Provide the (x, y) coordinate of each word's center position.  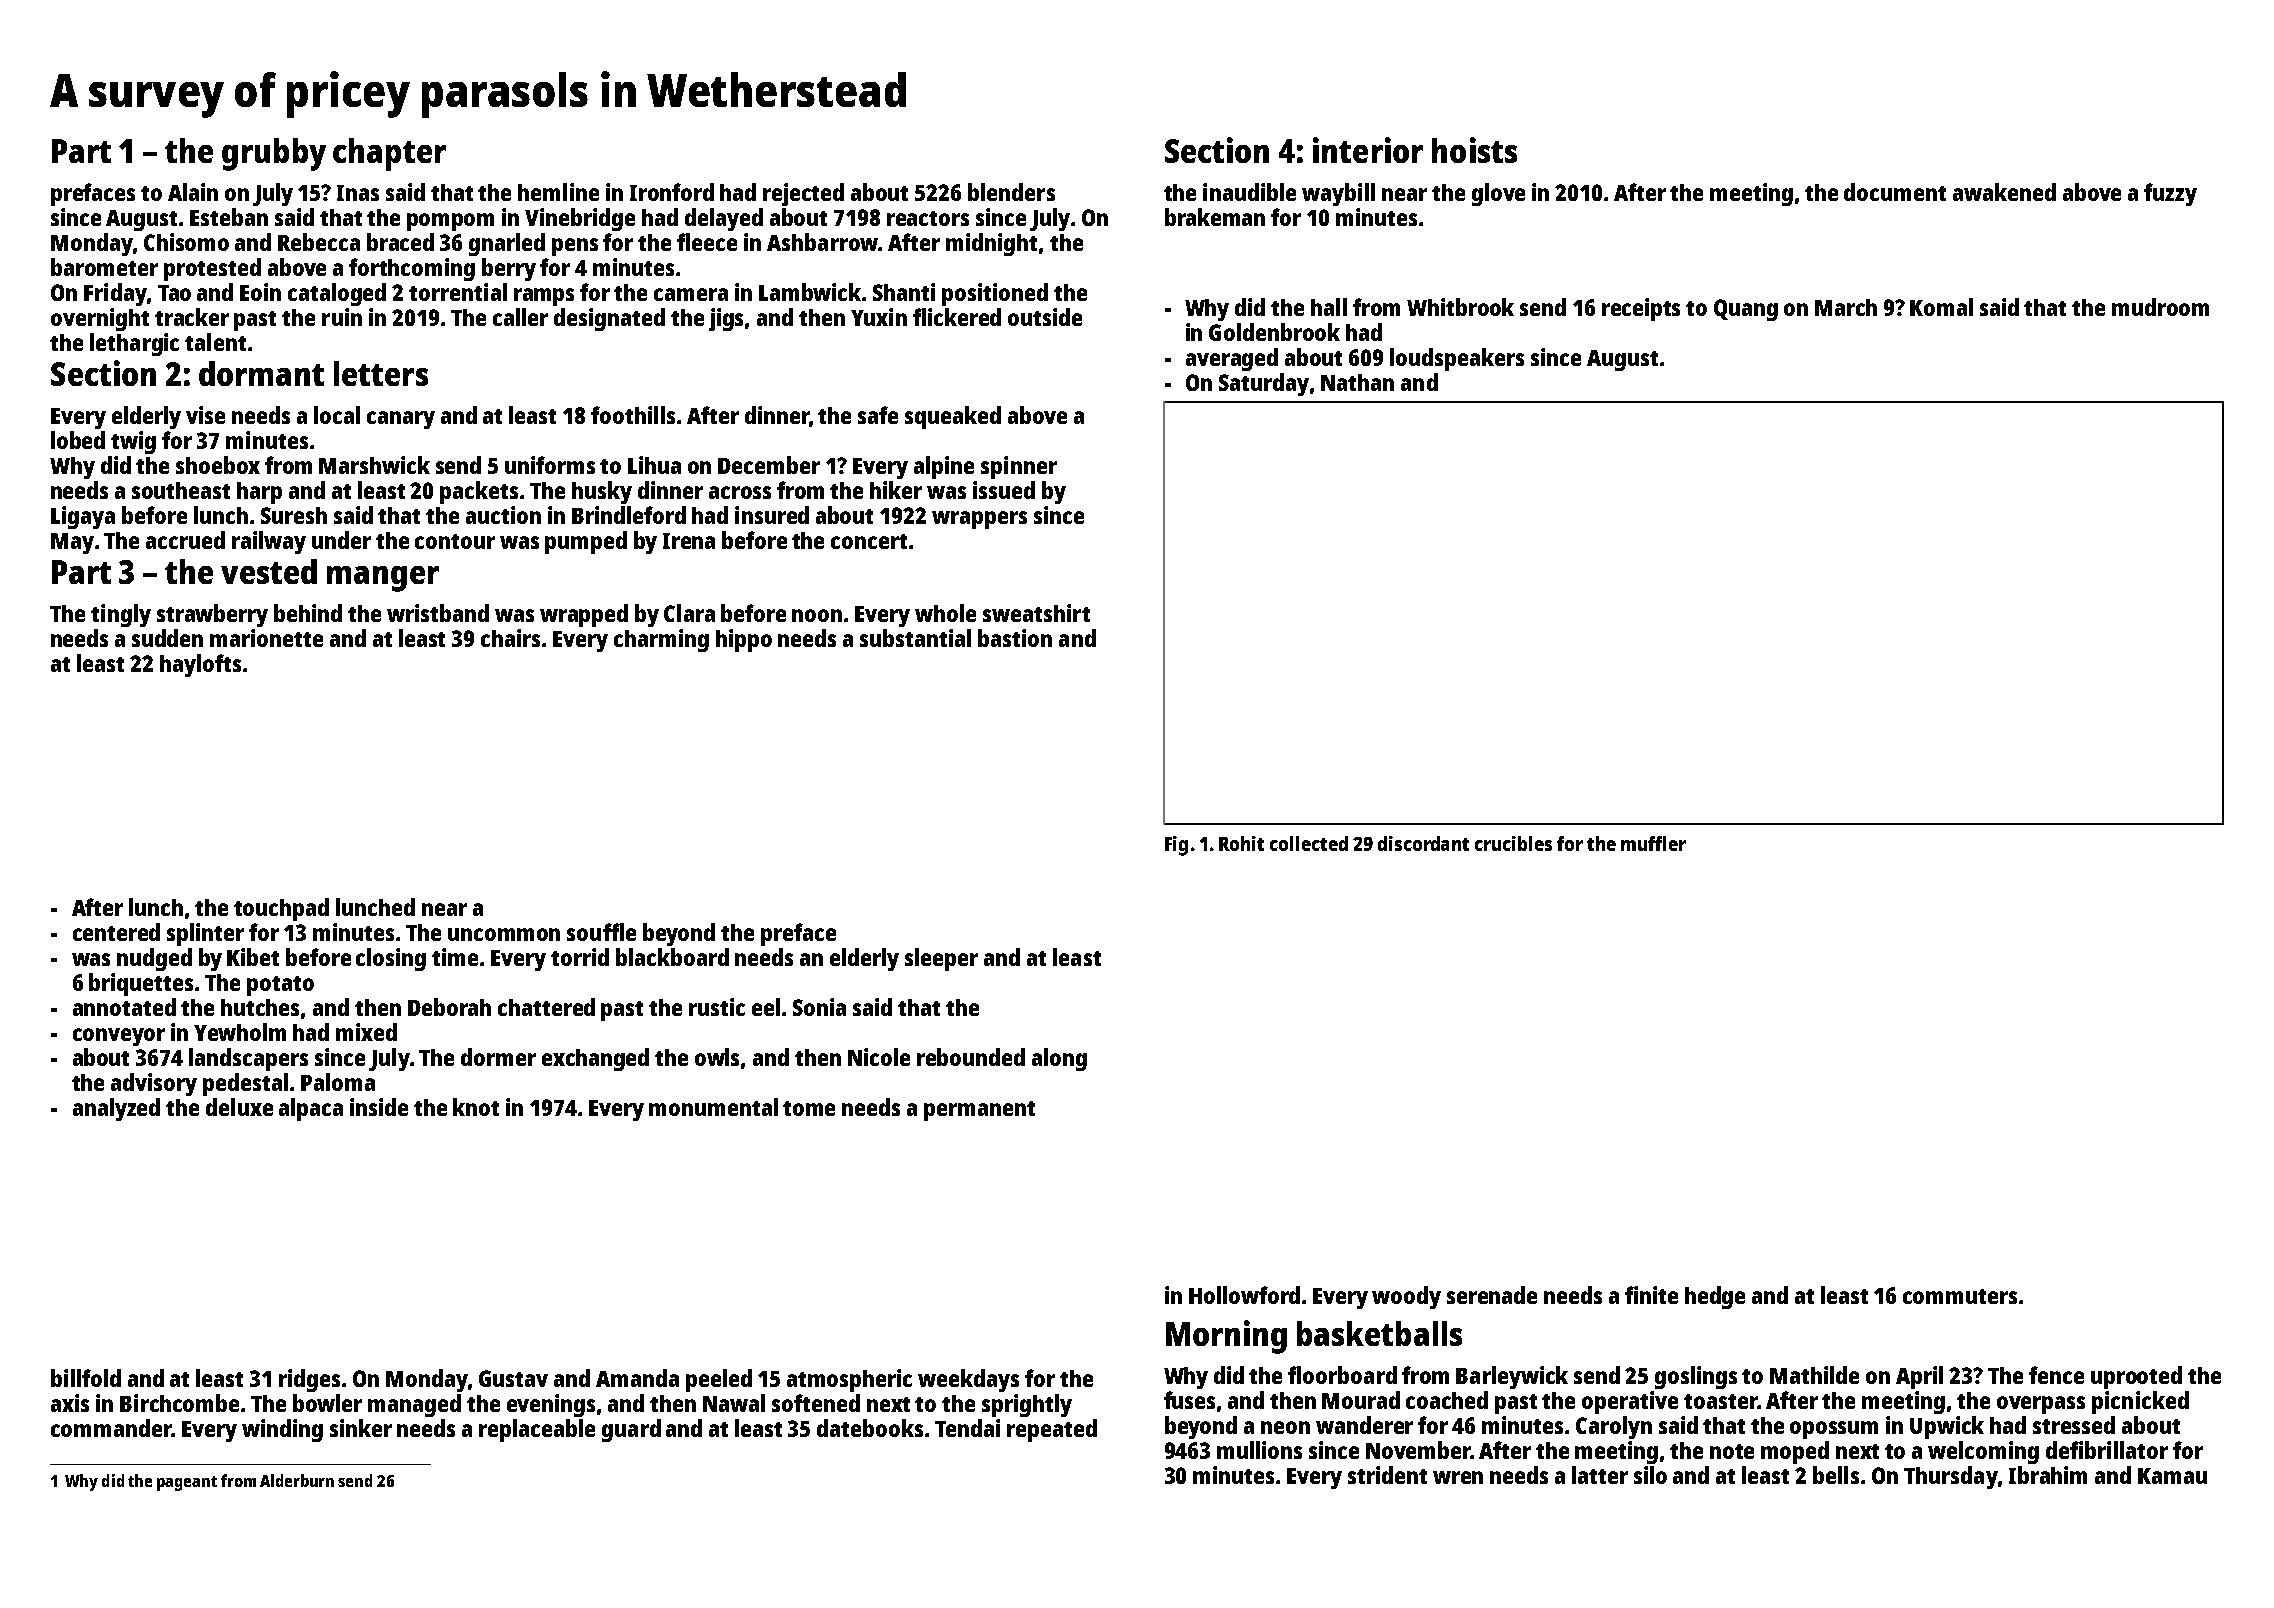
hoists (1474, 150)
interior (1368, 150)
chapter (389, 154)
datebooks (870, 1428)
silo (1650, 1475)
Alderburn (297, 1480)
